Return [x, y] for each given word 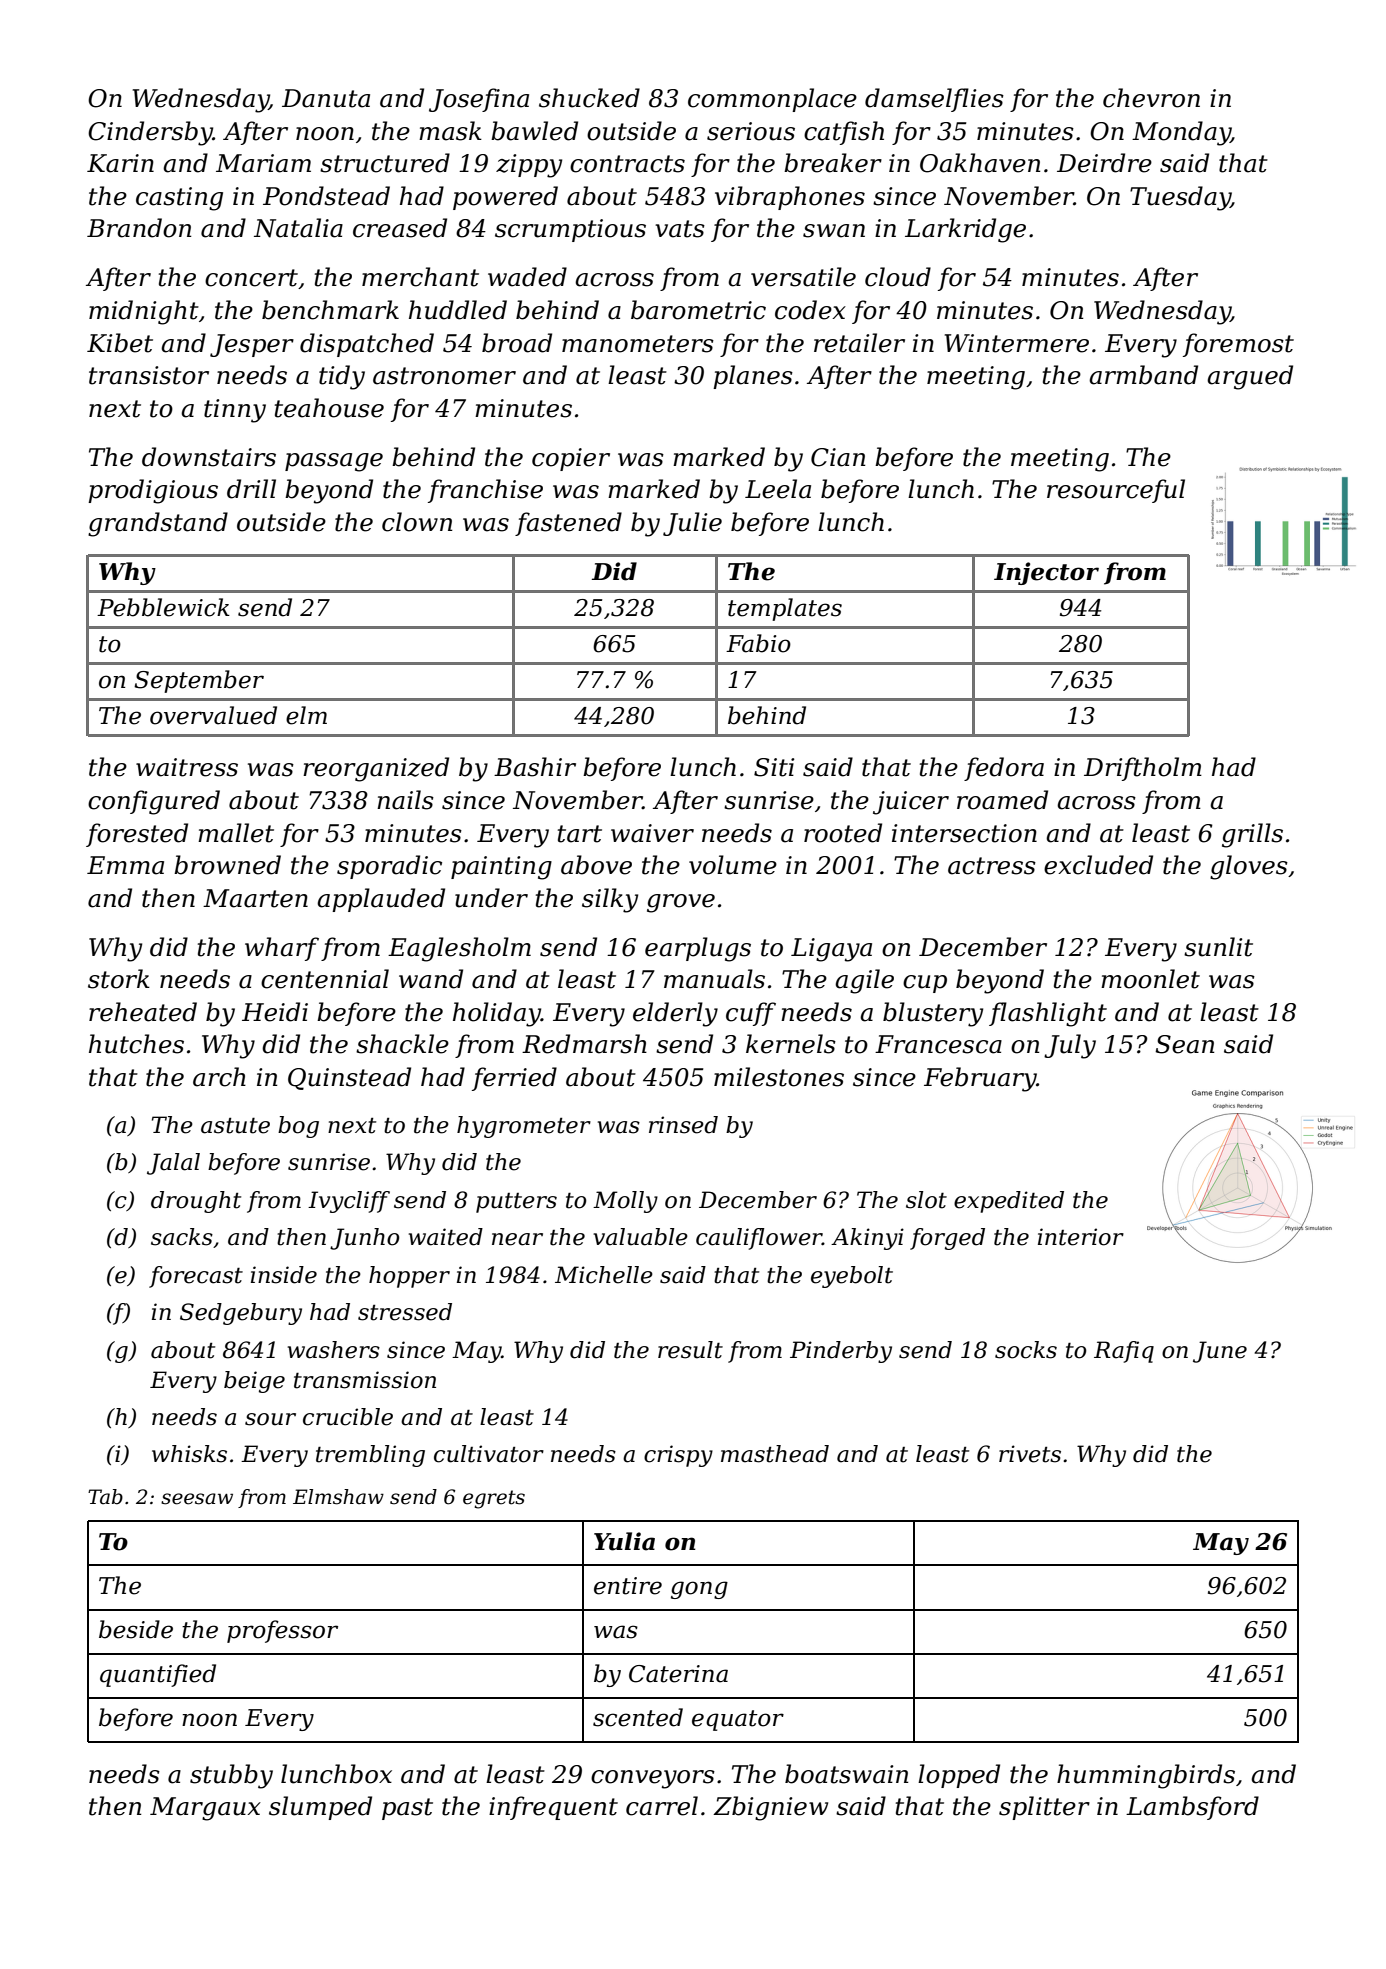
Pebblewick [163, 607]
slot [926, 1200]
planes [753, 377]
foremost [1238, 345]
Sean [1184, 1044]
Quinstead [349, 1078]
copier [571, 459]
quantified [158, 1675]
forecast [196, 1277]
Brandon [139, 228]
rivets [1030, 1454]
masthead [775, 1454]
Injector [1046, 573]
